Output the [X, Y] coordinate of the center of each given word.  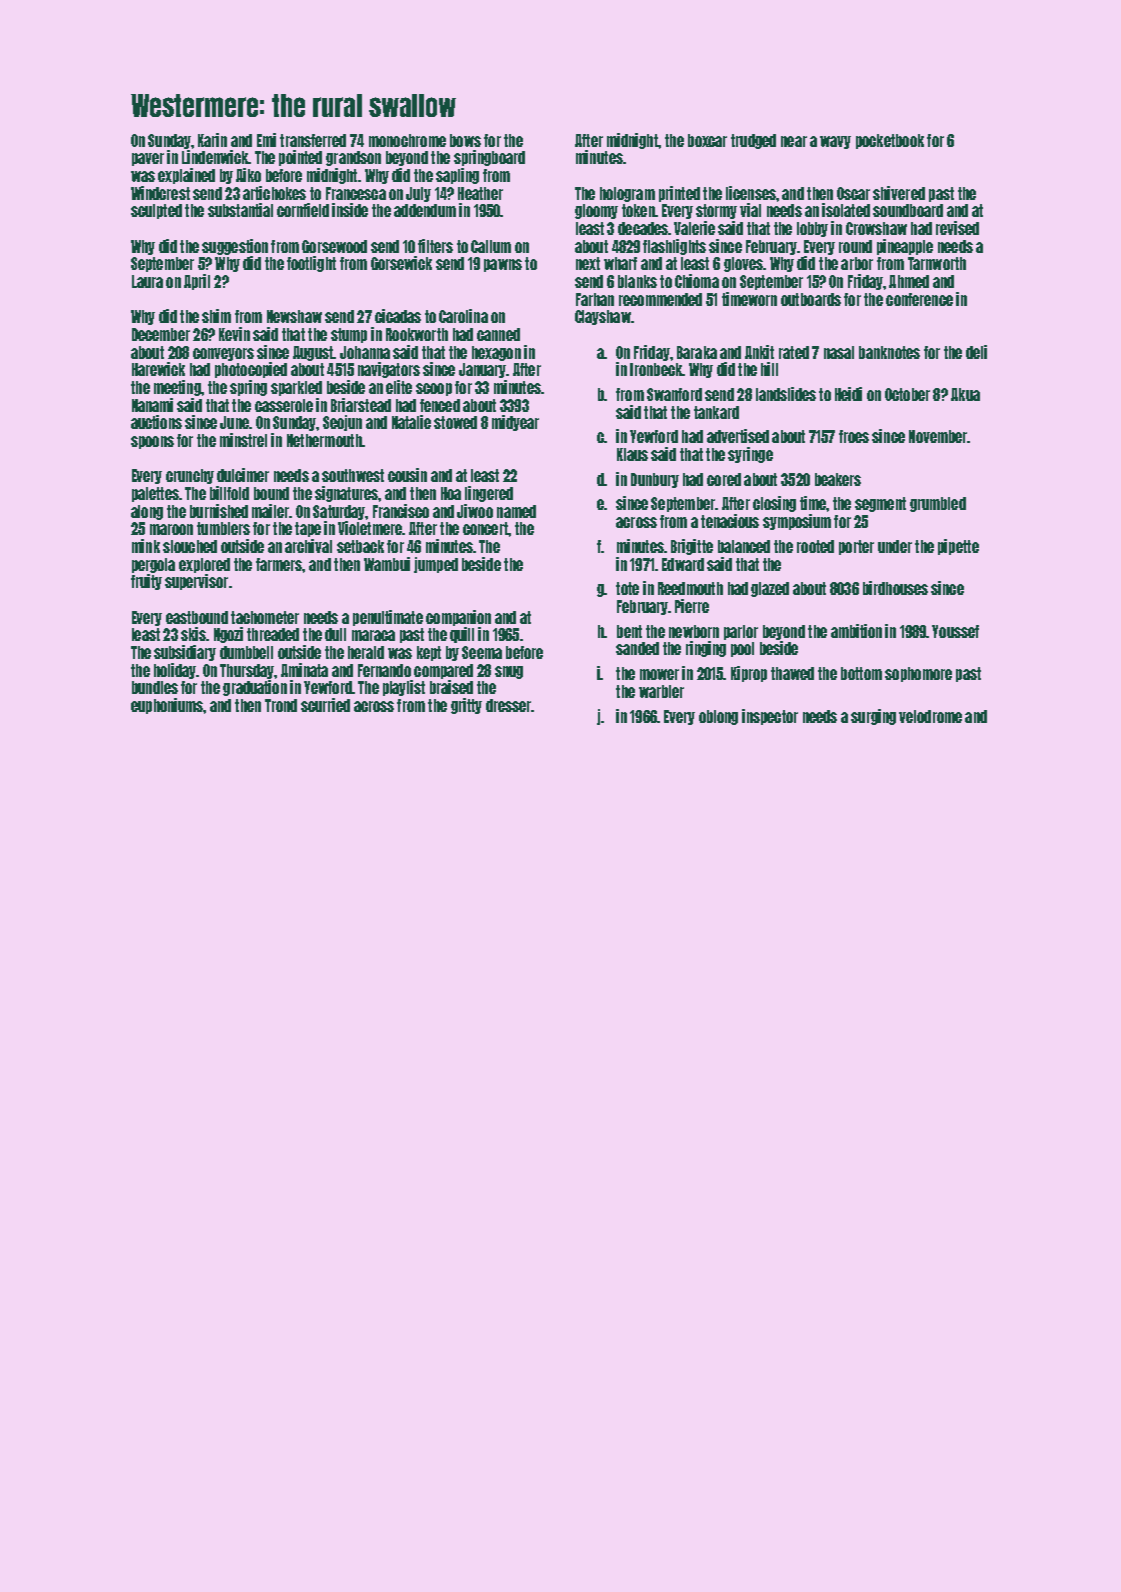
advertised [738, 436]
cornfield [303, 210]
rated [794, 352]
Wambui [387, 564]
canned [498, 334]
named [516, 511]
